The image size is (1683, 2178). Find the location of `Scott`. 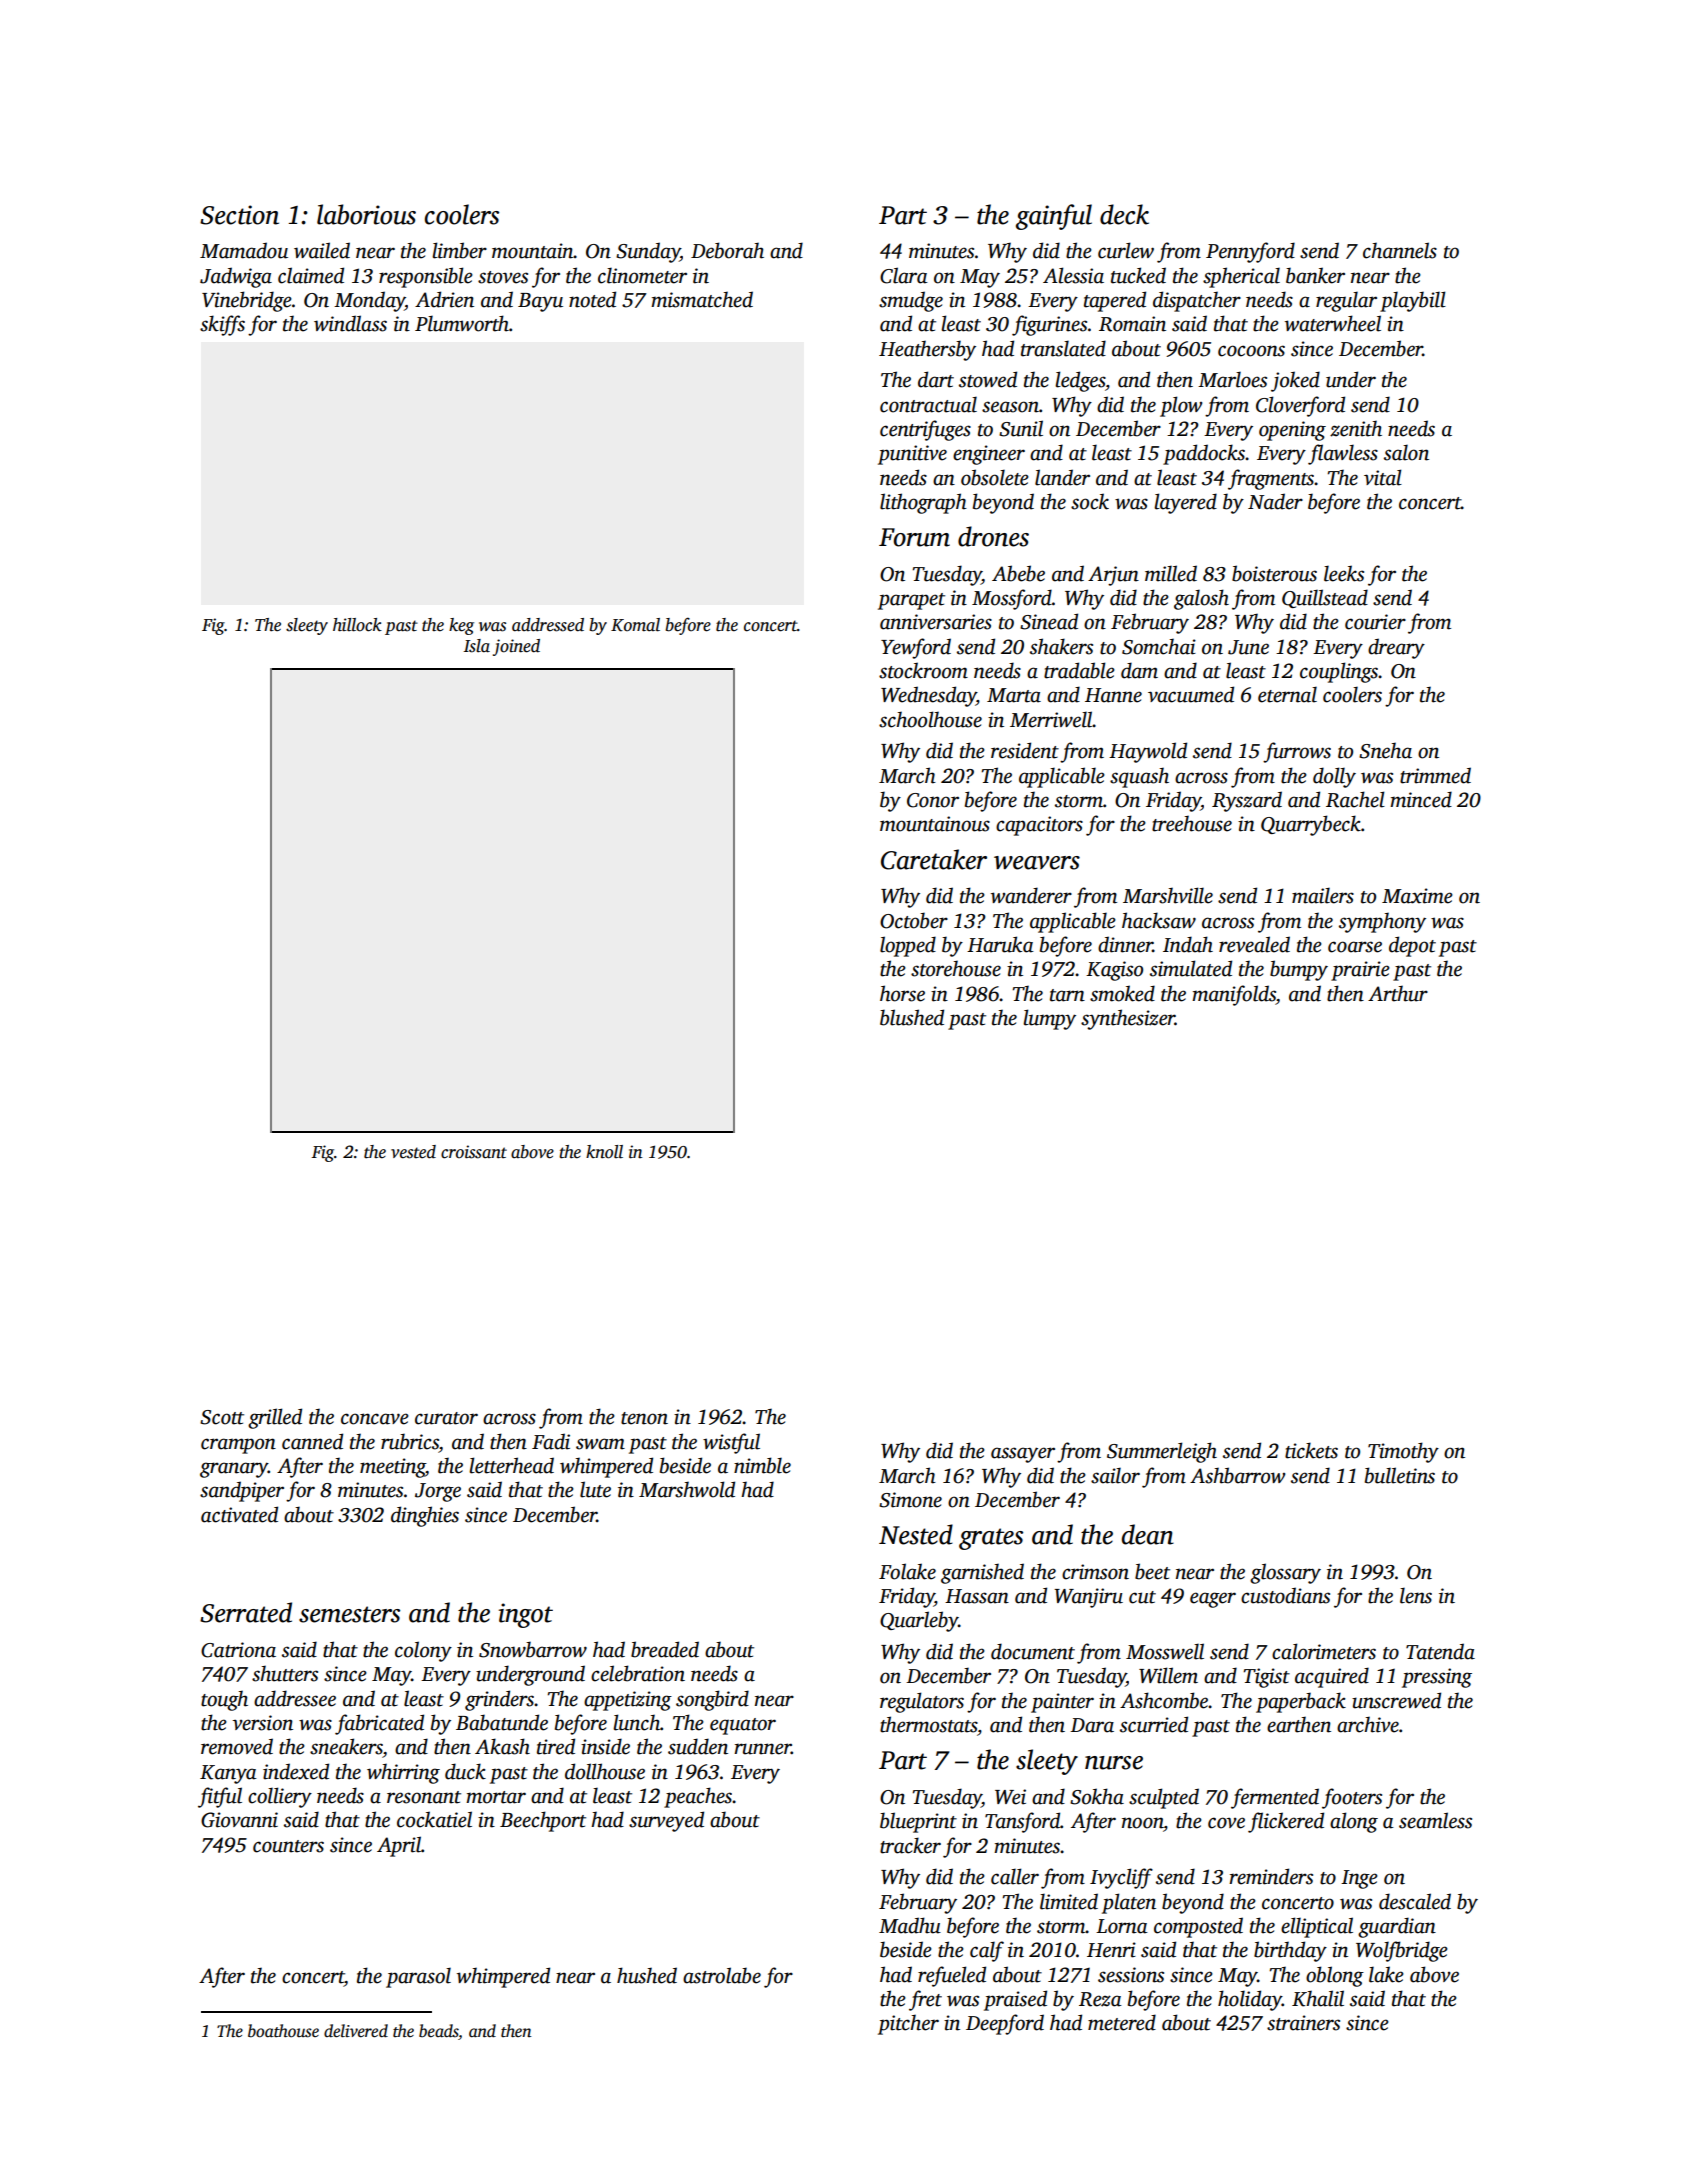

Scott is located at coordinates (222, 1417).
